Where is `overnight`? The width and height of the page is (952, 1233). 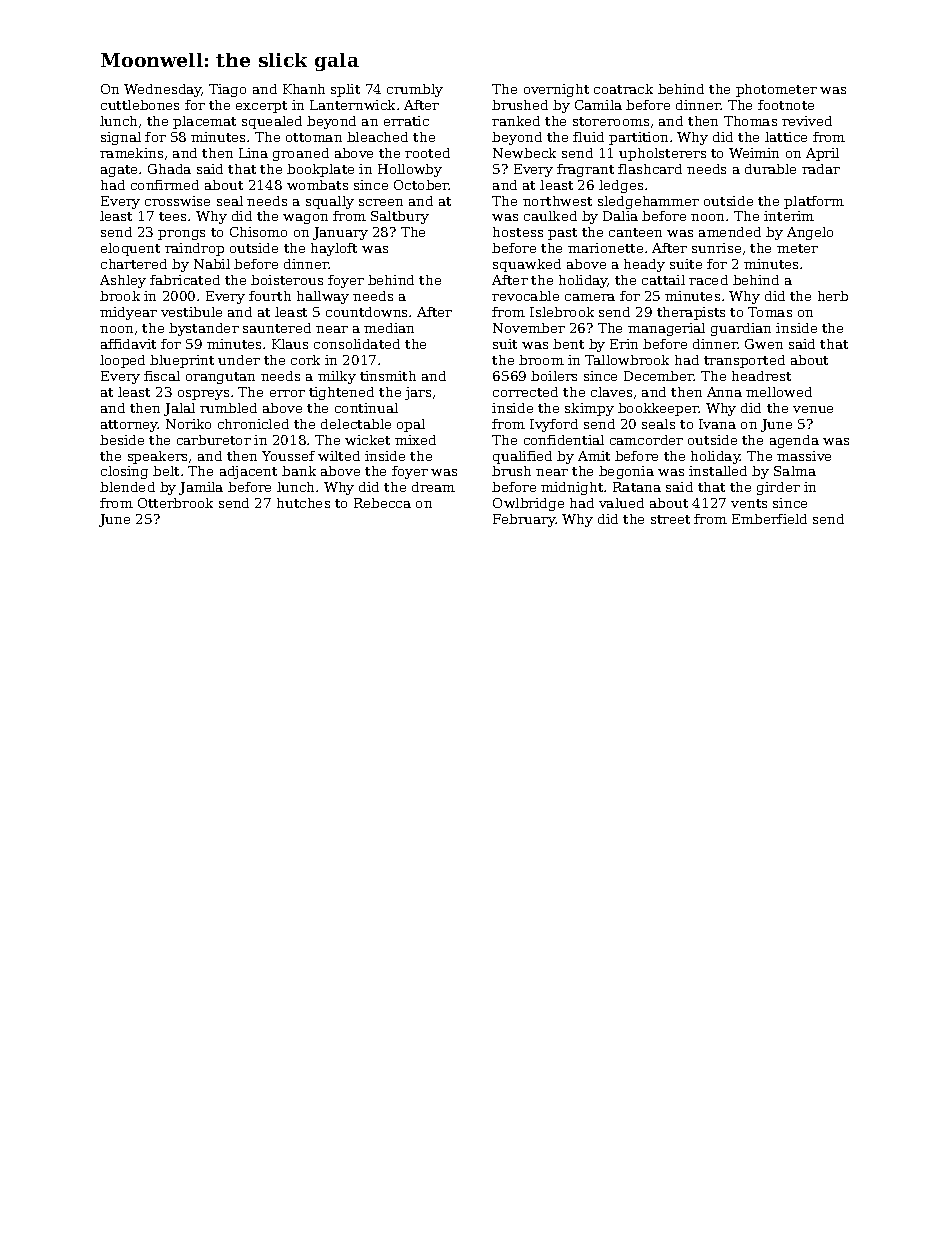
overnight is located at coordinates (556, 90).
